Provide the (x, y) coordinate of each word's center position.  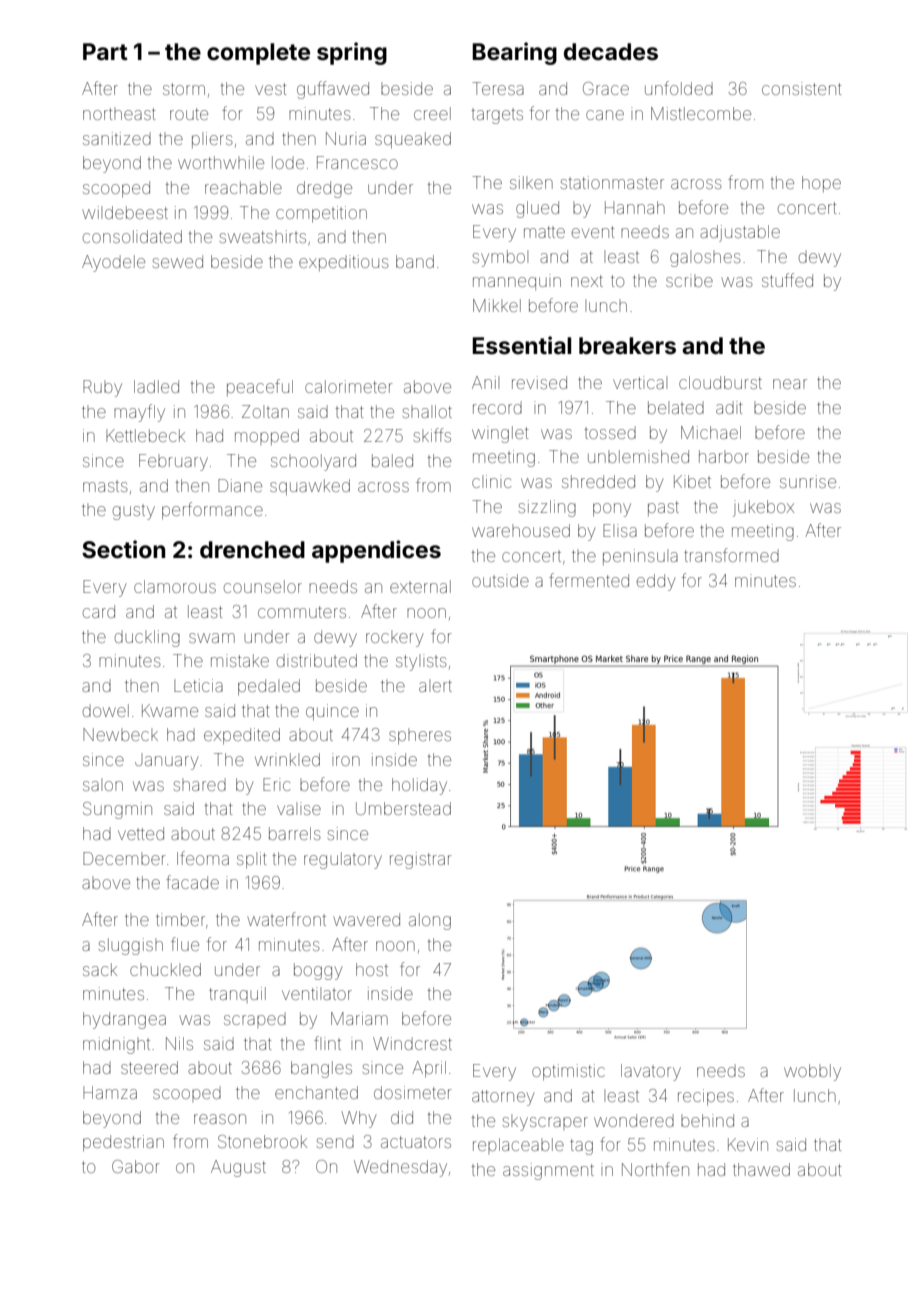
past (663, 508)
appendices (376, 551)
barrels (295, 833)
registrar (421, 860)
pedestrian (123, 1143)
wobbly (812, 1072)
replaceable (518, 1146)
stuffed (787, 280)
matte (544, 232)
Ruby (102, 388)
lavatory (651, 1072)
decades (611, 52)
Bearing (514, 53)
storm (184, 89)
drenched (252, 550)
